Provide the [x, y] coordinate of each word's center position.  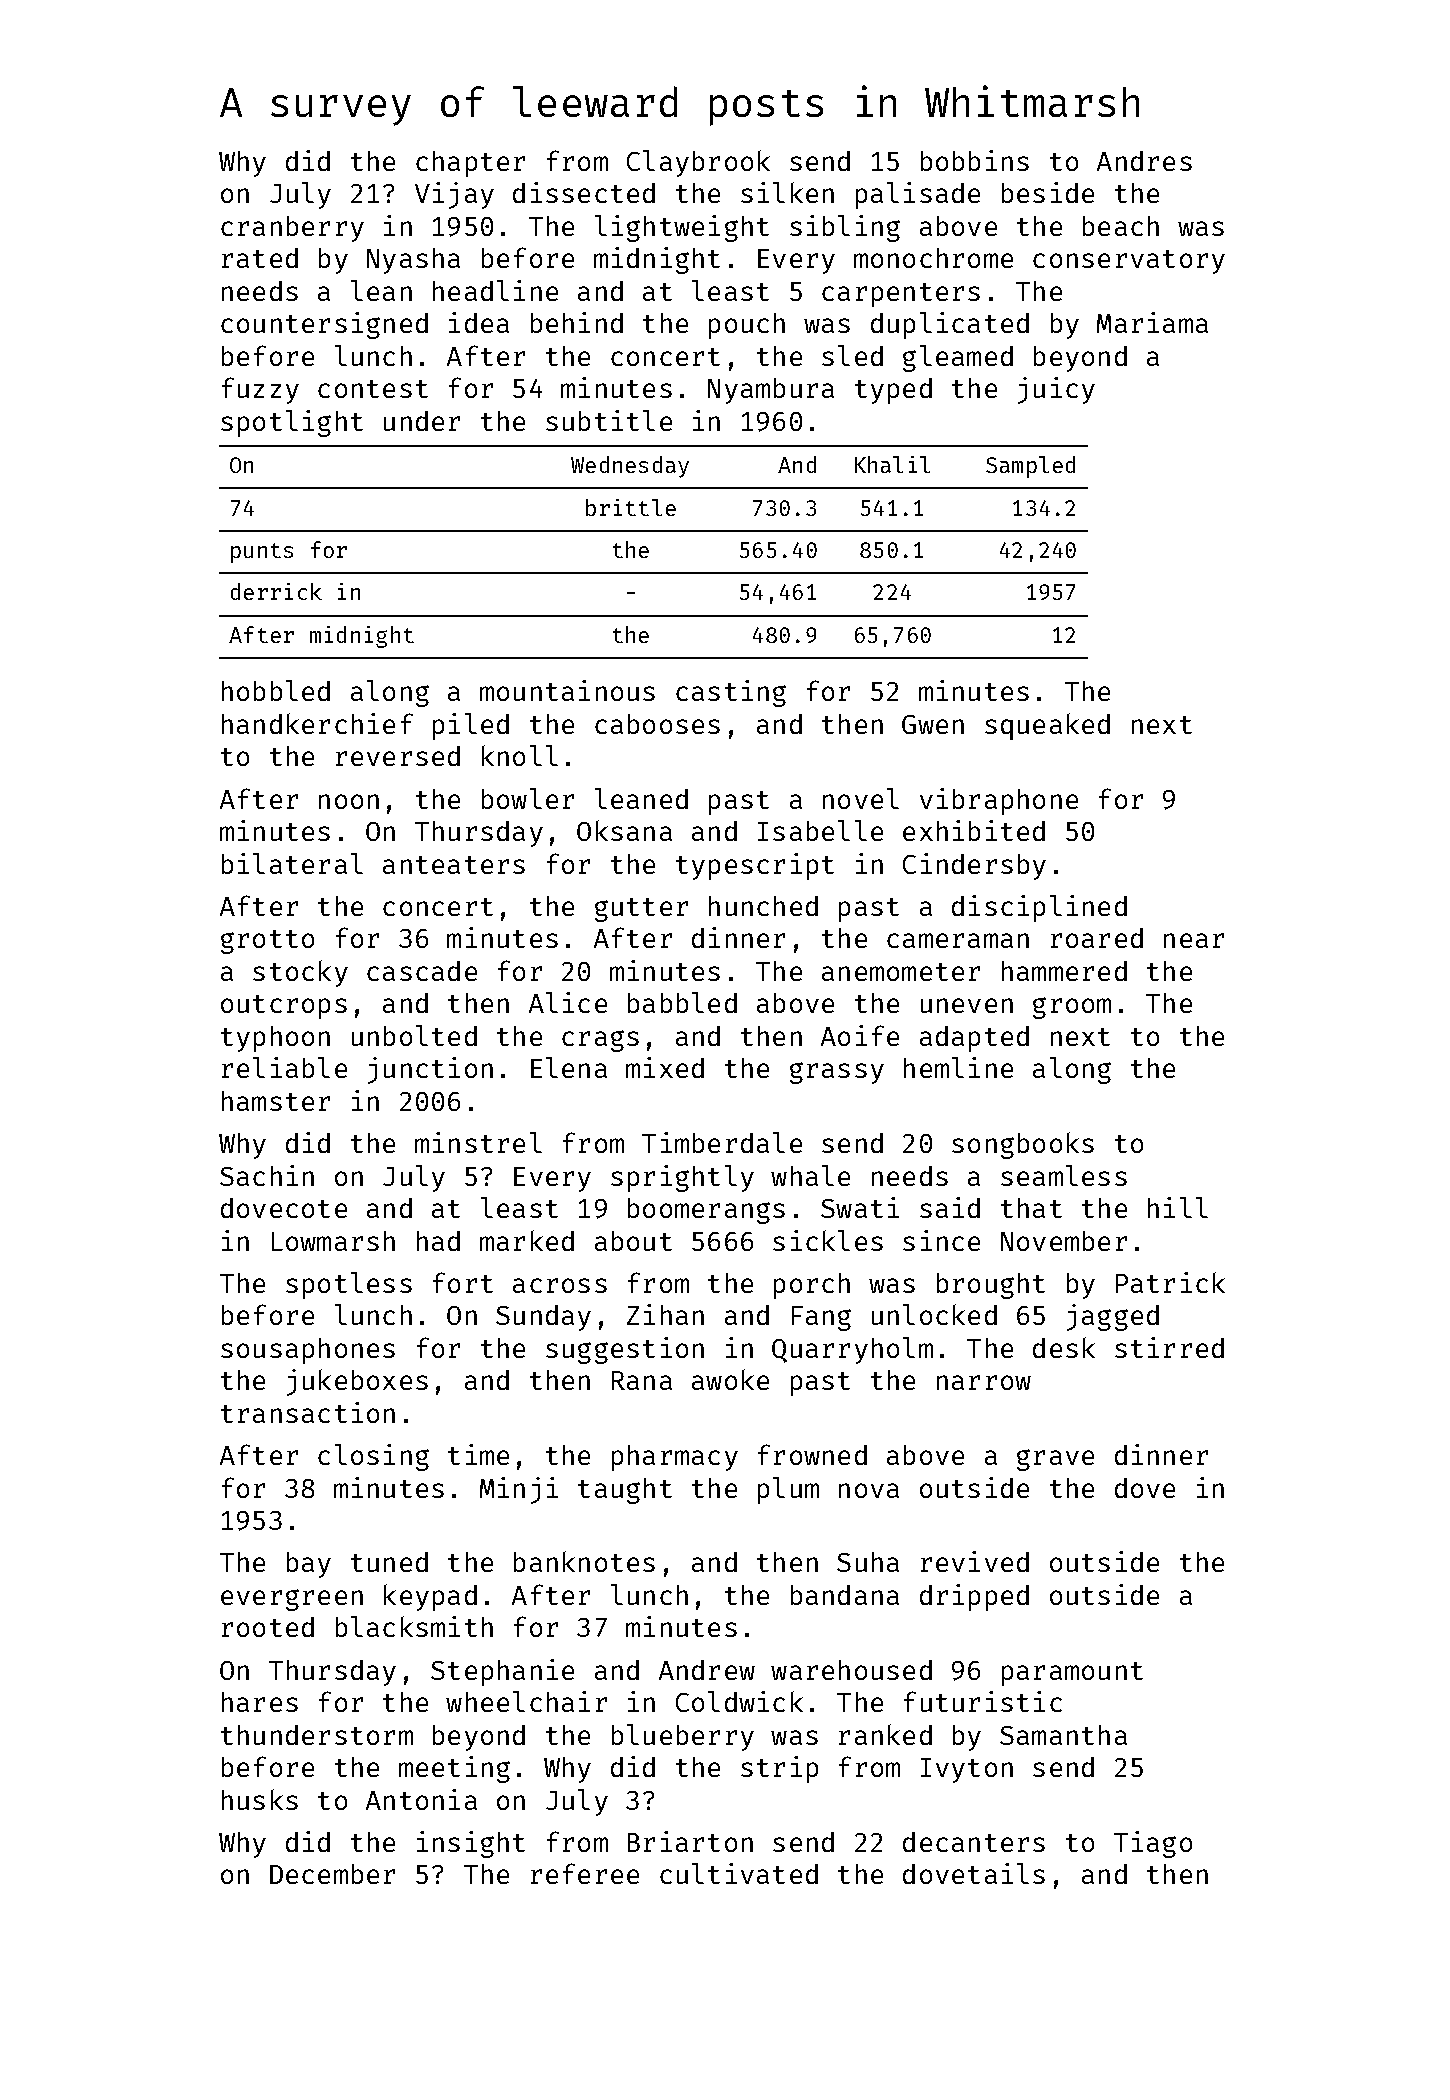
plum [788, 1490]
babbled [682, 1002]
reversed [398, 756]
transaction [308, 1412]
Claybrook [698, 163]
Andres [1144, 161]
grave [1055, 1460]
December [332, 1874]
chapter [470, 164]
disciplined [1039, 908]
